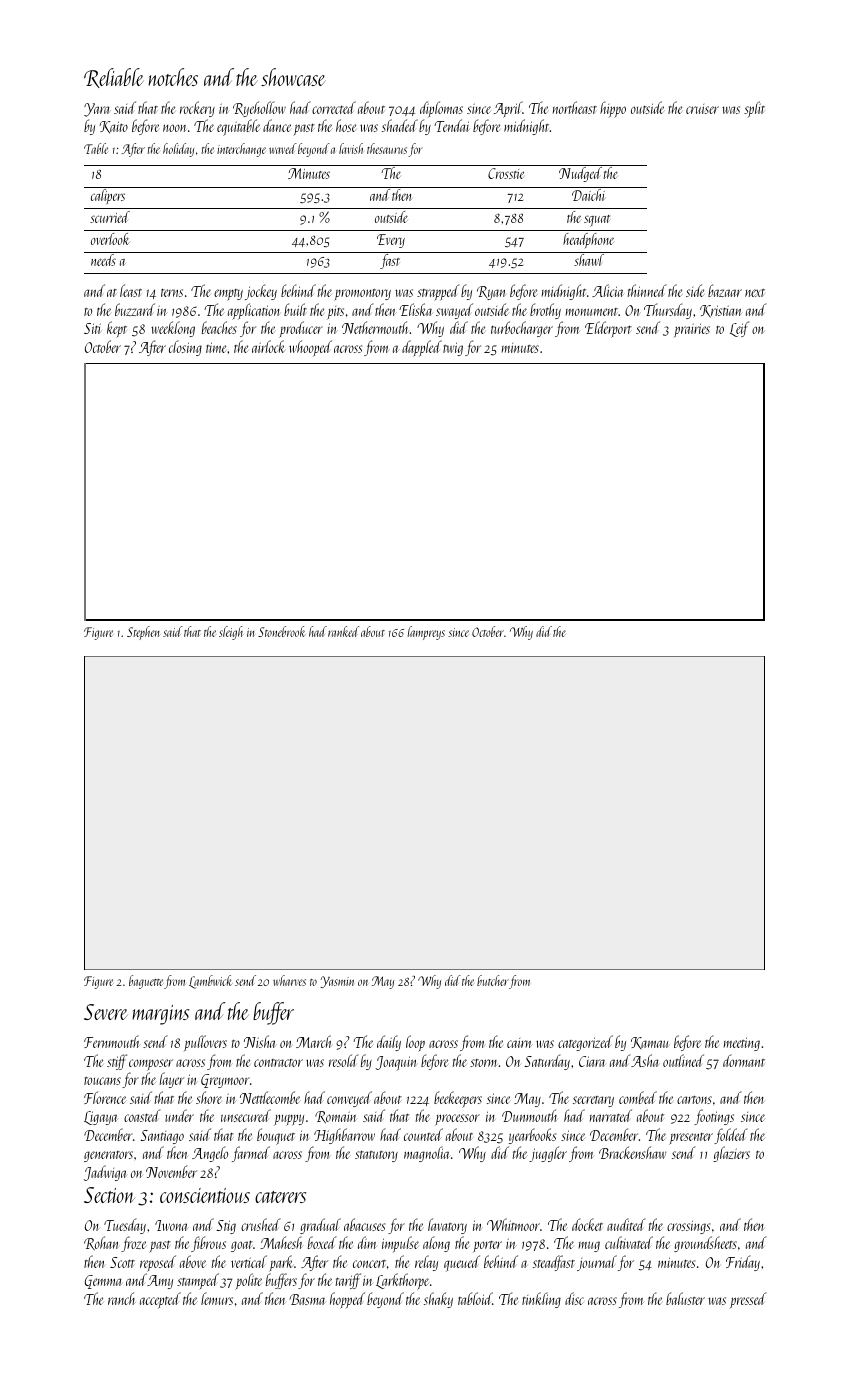 This page has width=849, height=1400. What do you see at coordinates (143, 633) in the page?
I see `Stephen` at bounding box center [143, 633].
